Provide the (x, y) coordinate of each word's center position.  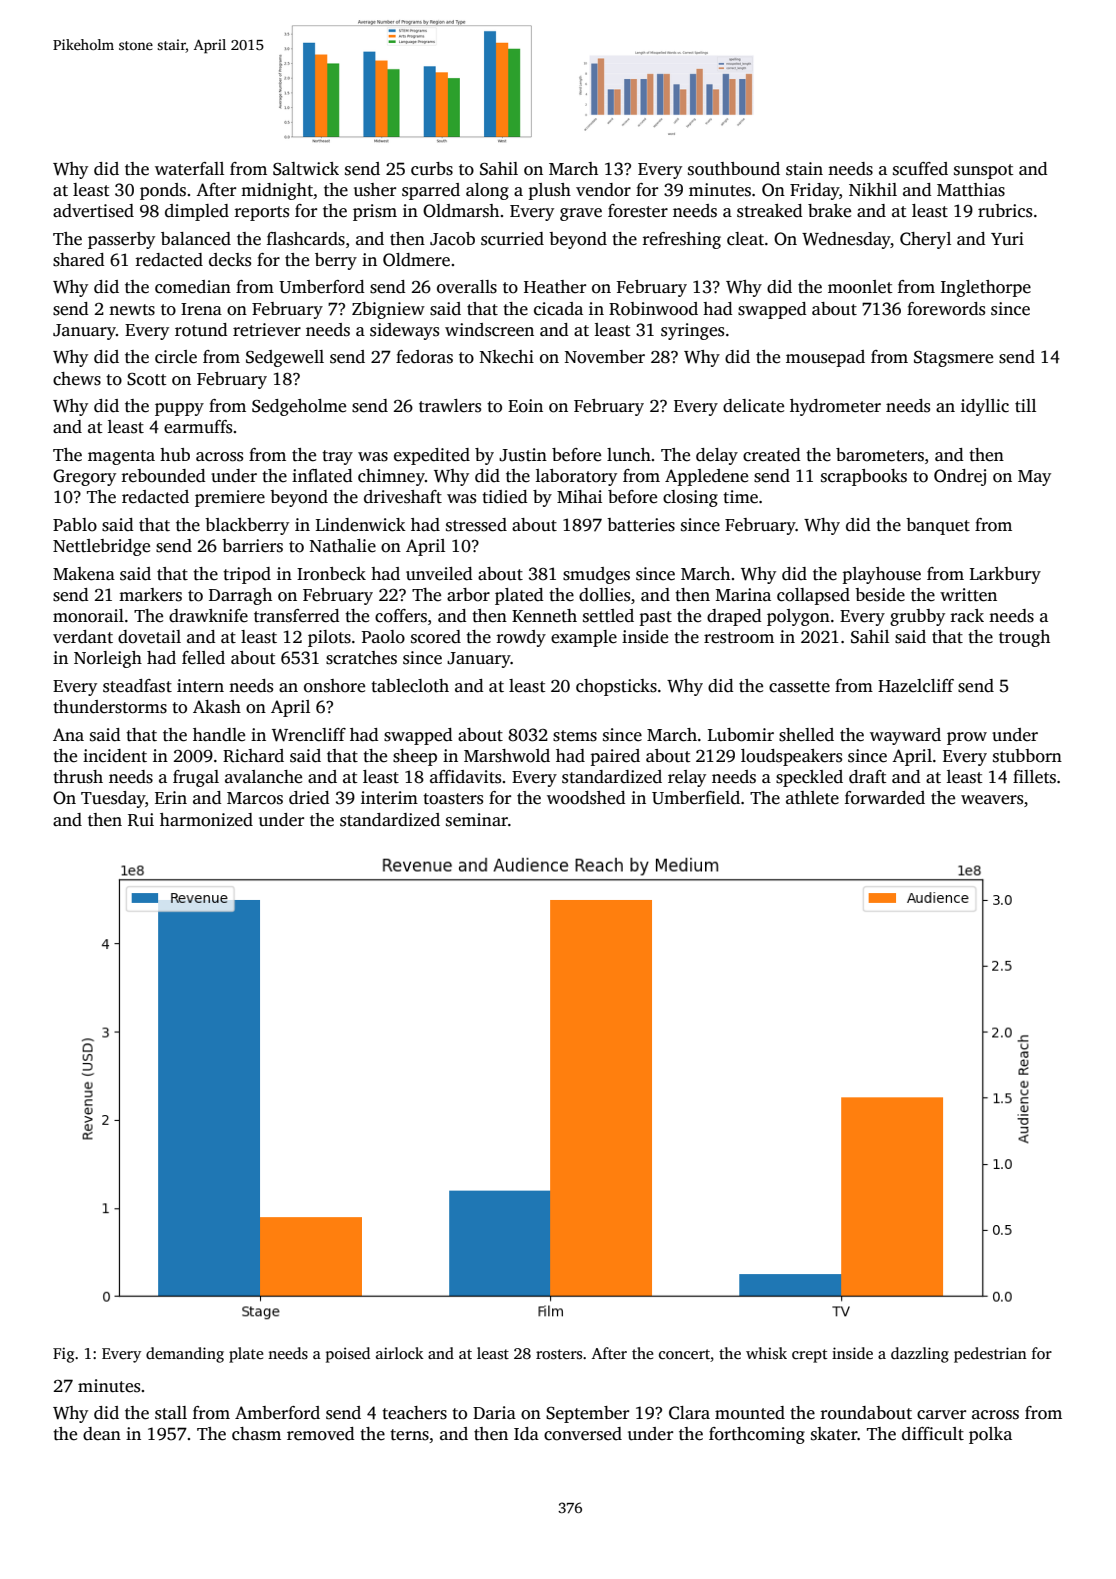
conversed (583, 1434)
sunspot (984, 171)
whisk (766, 1353)
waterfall (189, 169)
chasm (256, 1434)
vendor (603, 190)
